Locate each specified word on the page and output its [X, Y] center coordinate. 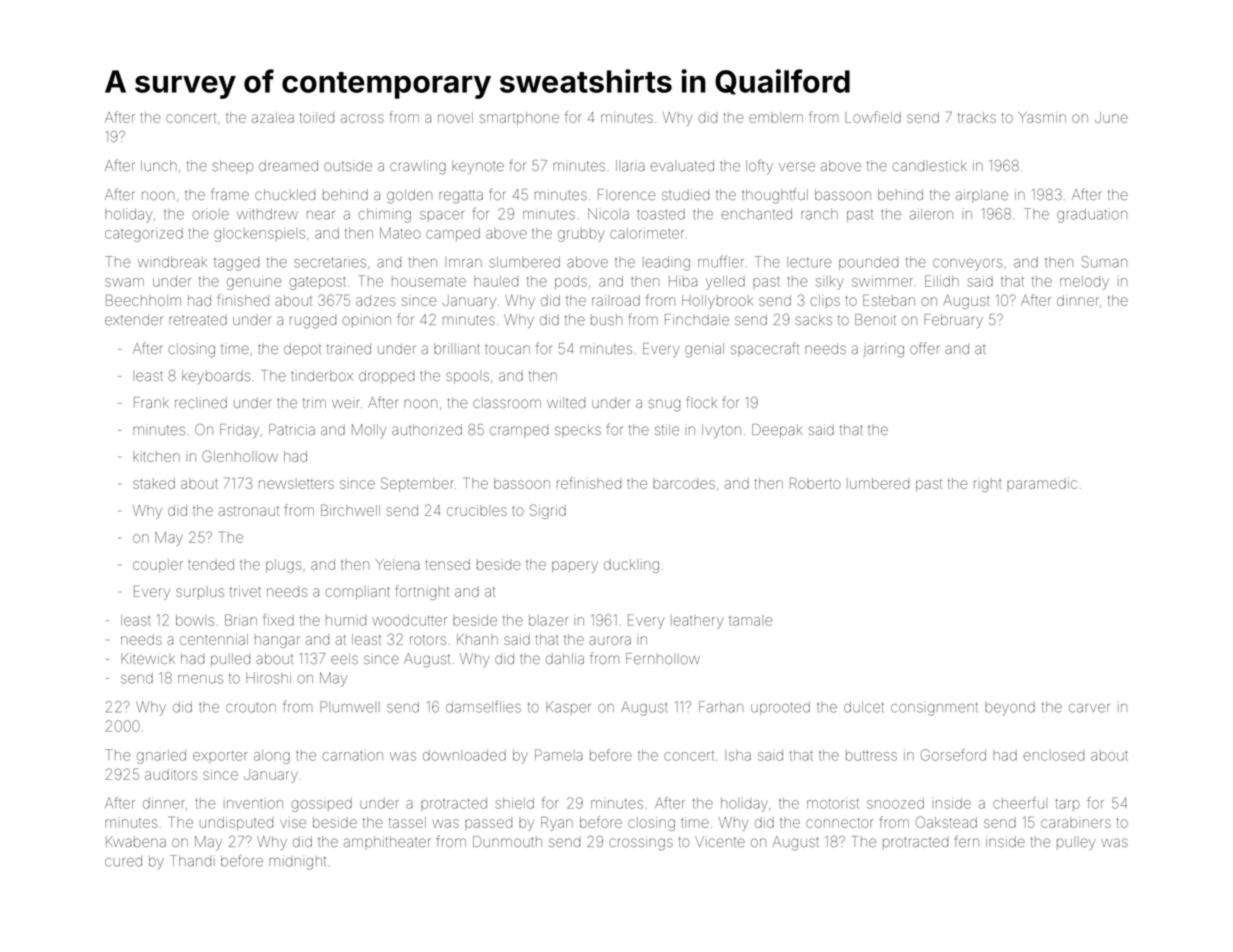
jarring [883, 350]
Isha [738, 755]
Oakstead [946, 822]
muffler [721, 261]
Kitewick [148, 658]
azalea [273, 117]
